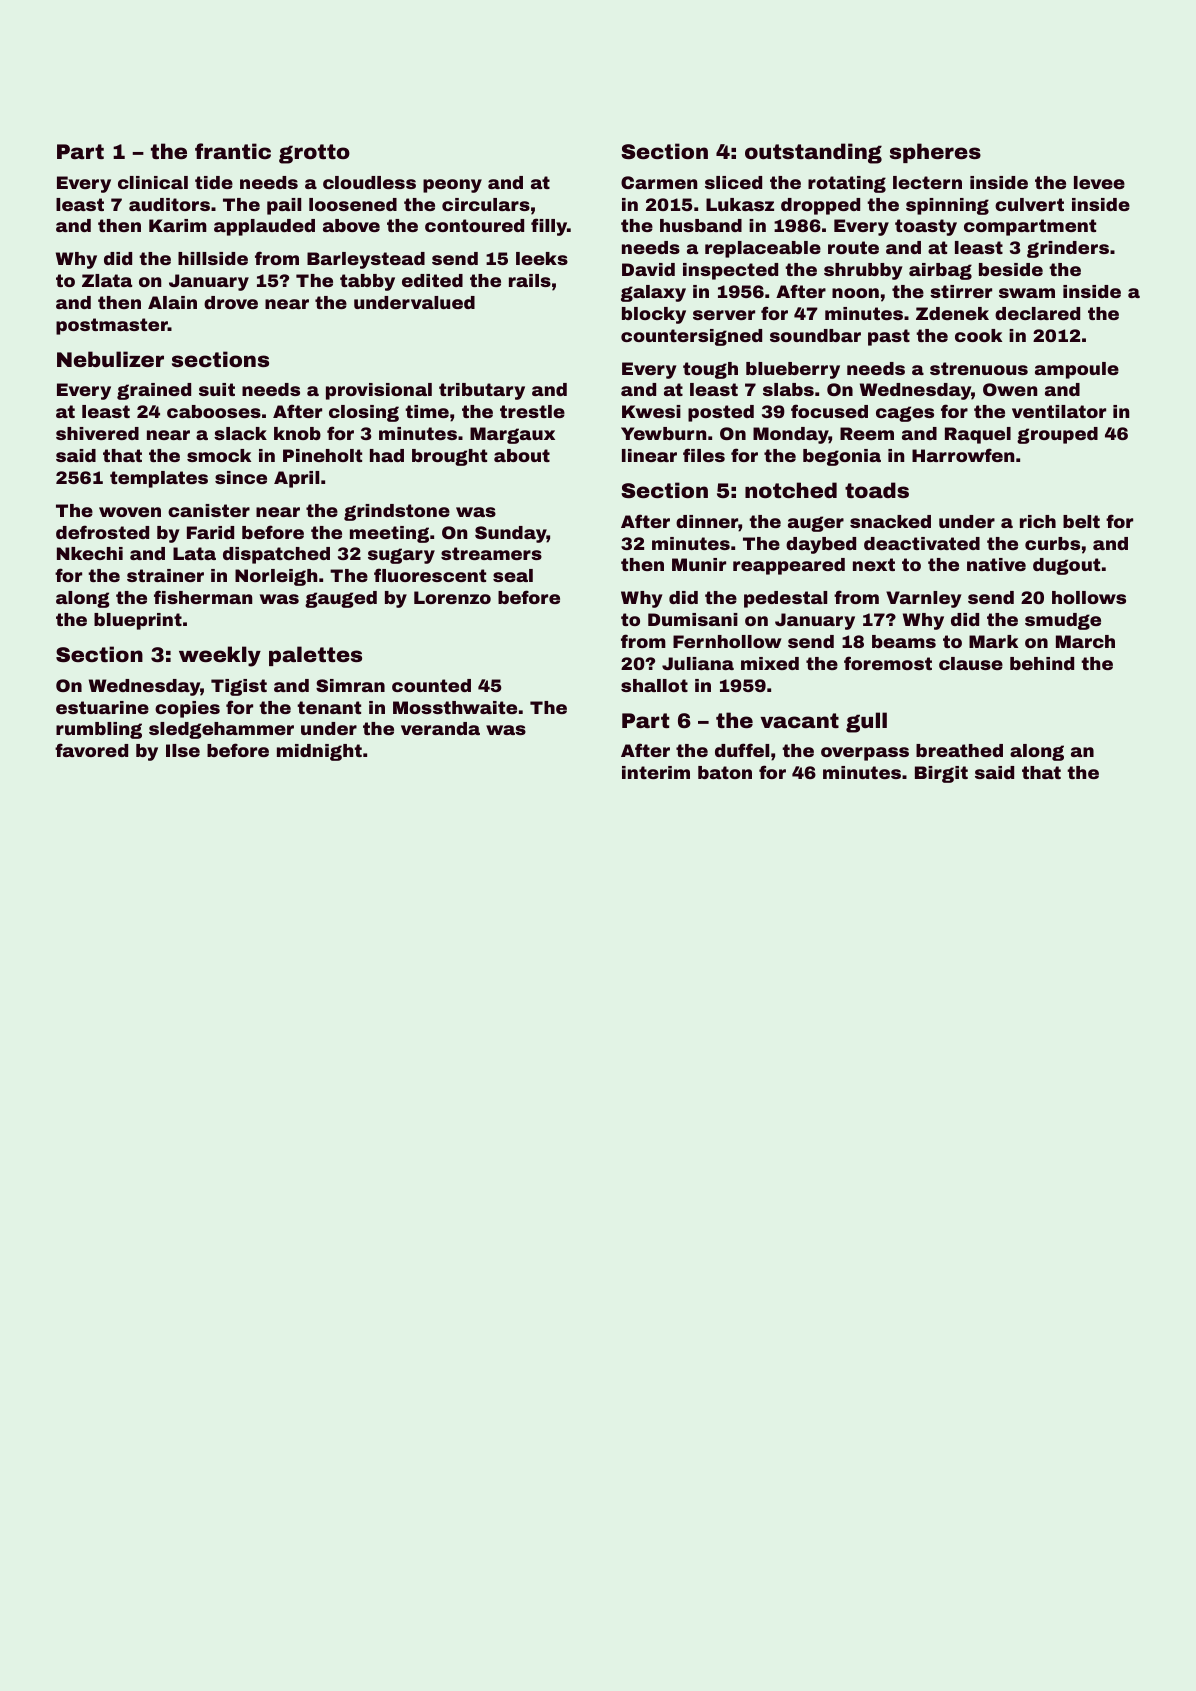 This document has height=1691, width=1196. Describe the element at coordinates (813, 153) in the document. I see `outstanding` at that location.
